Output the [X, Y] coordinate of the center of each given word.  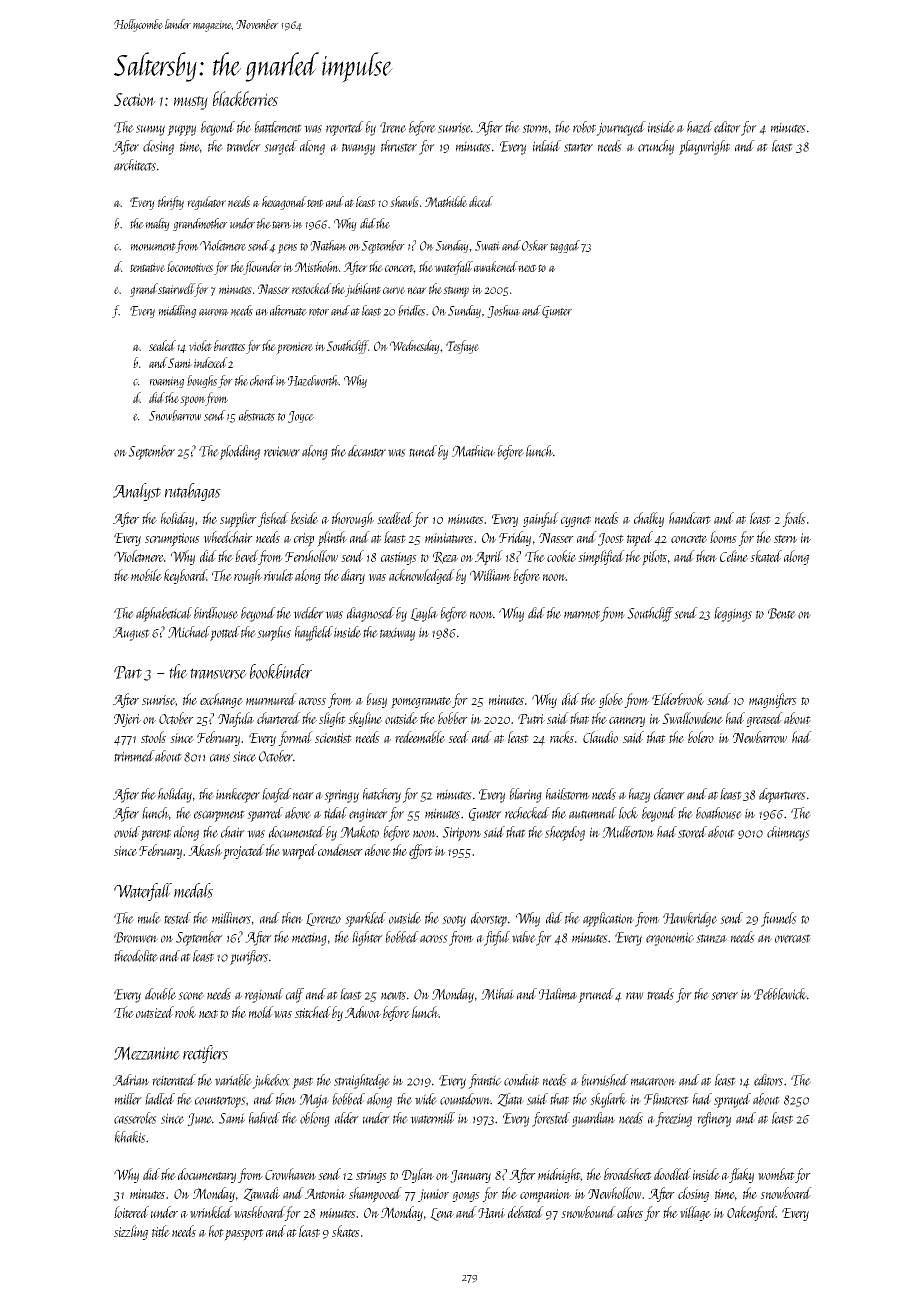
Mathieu [473, 451]
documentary [207, 1175]
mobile [146, 575]
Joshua [503, 311]
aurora [214, 312]
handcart [690, 518]
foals [794, 519]
